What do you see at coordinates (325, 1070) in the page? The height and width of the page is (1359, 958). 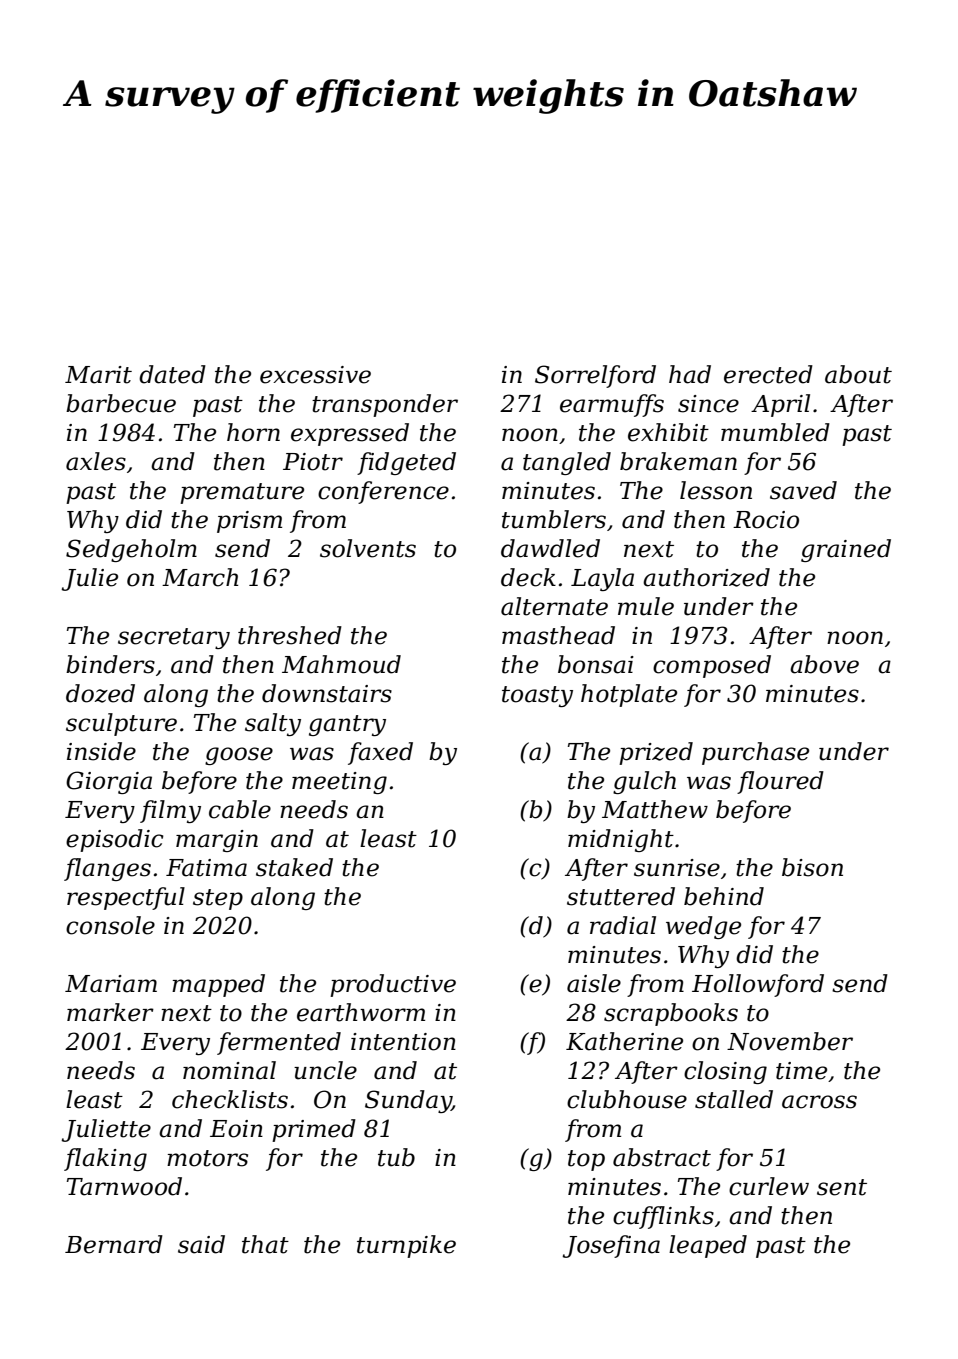 I see `uncle` at bounding box center [325, 1070].
